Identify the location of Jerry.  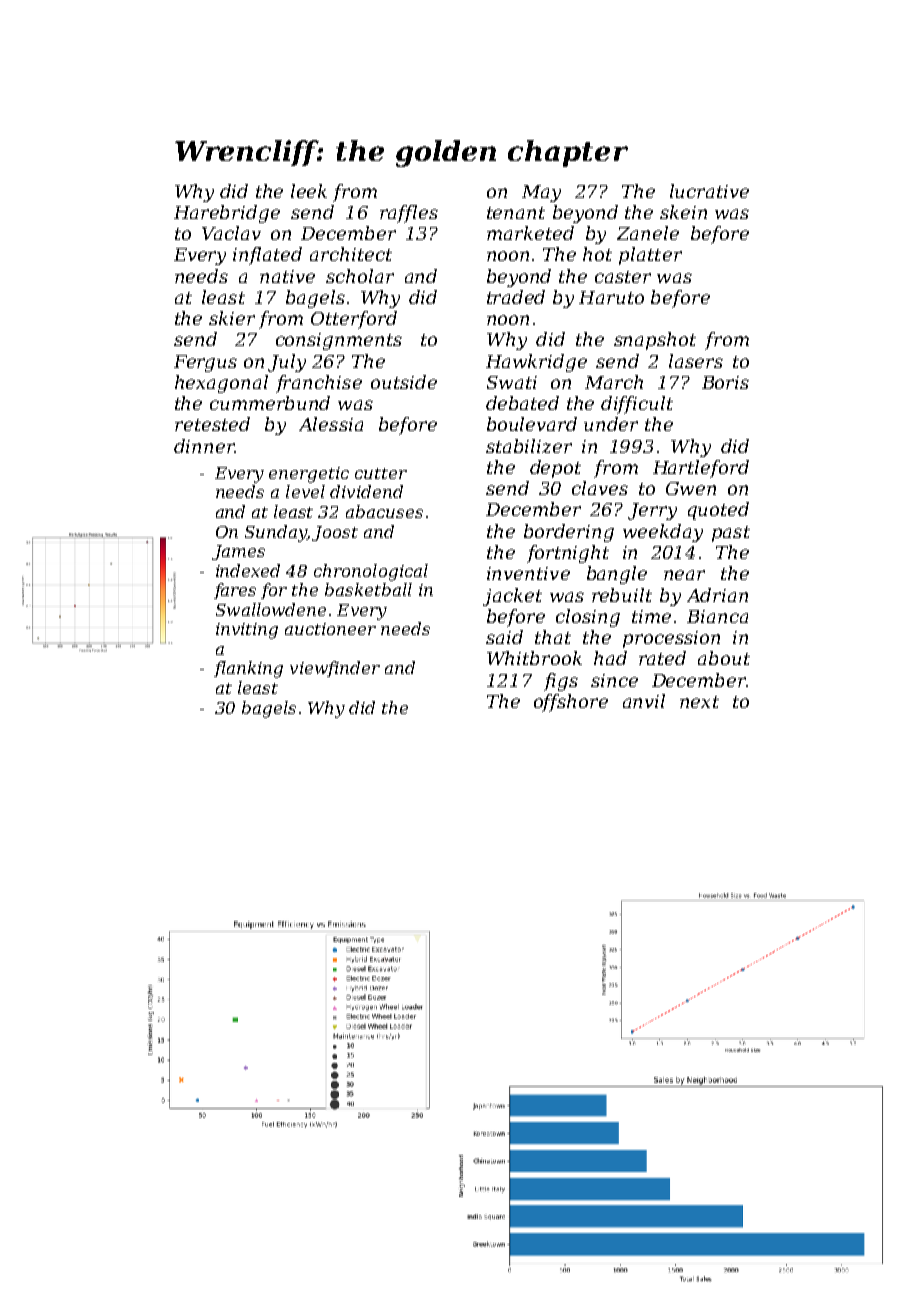
(652, 511).
